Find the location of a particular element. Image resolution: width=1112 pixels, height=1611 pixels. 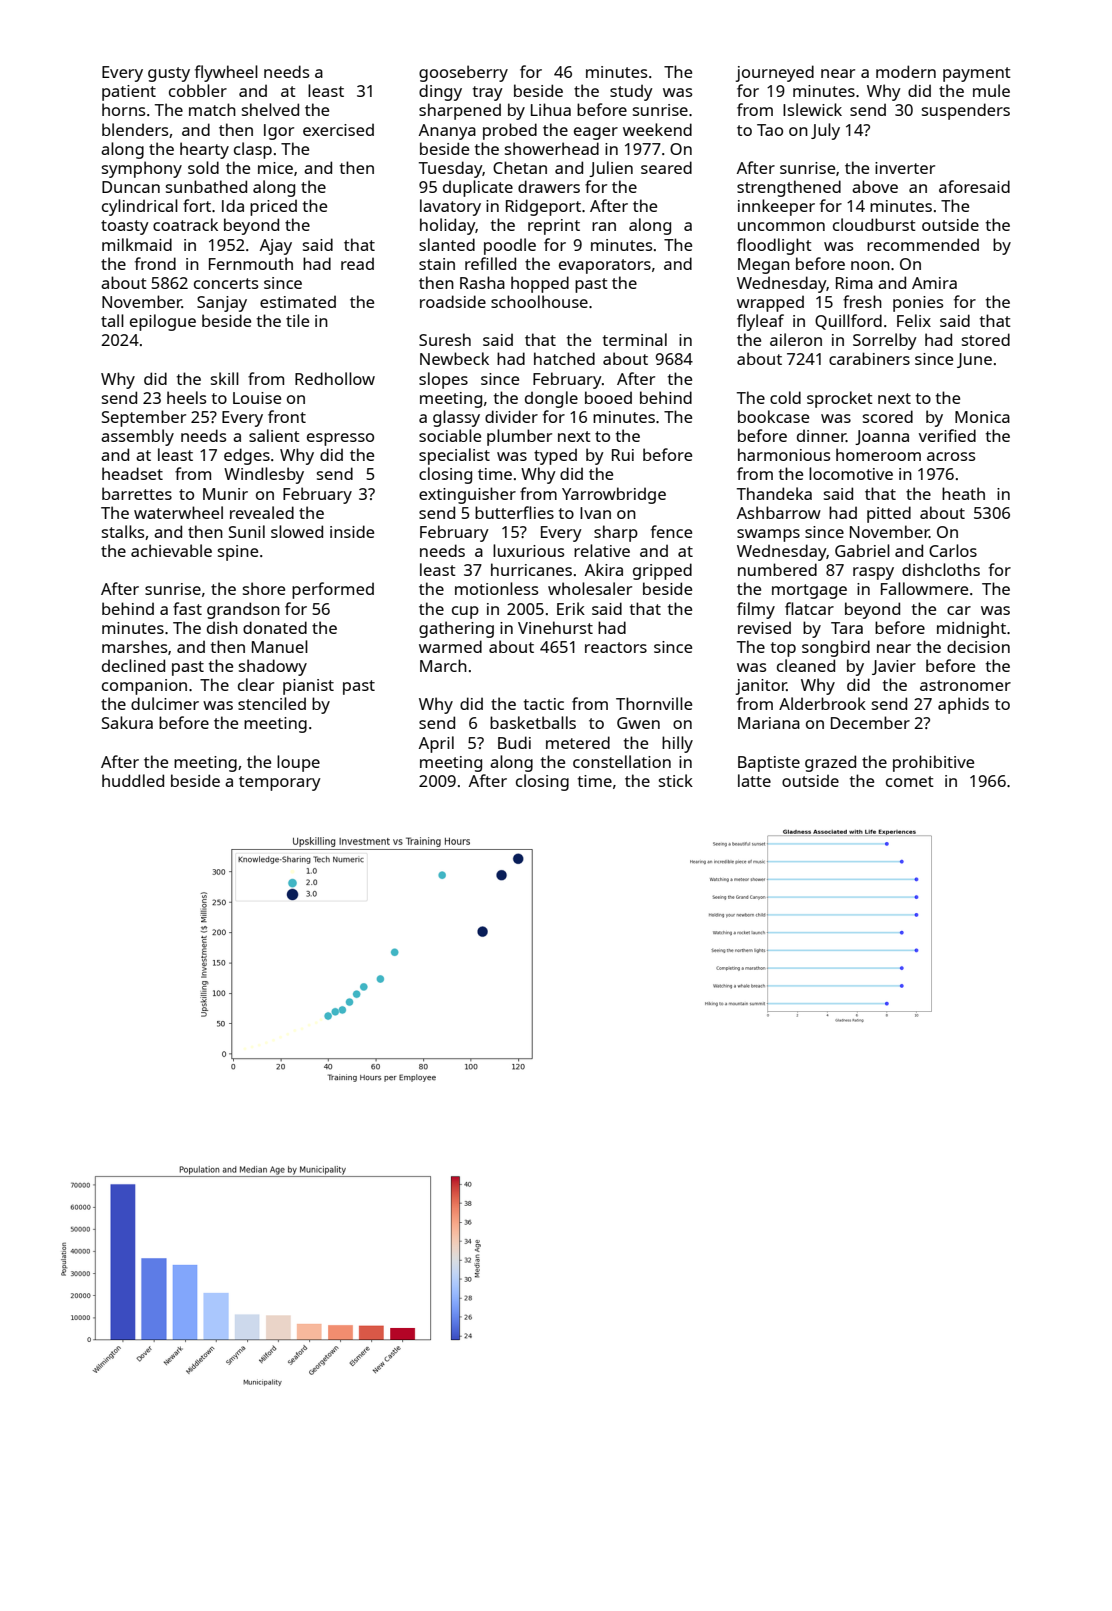

Igor is located at coordinates (279, 132).
